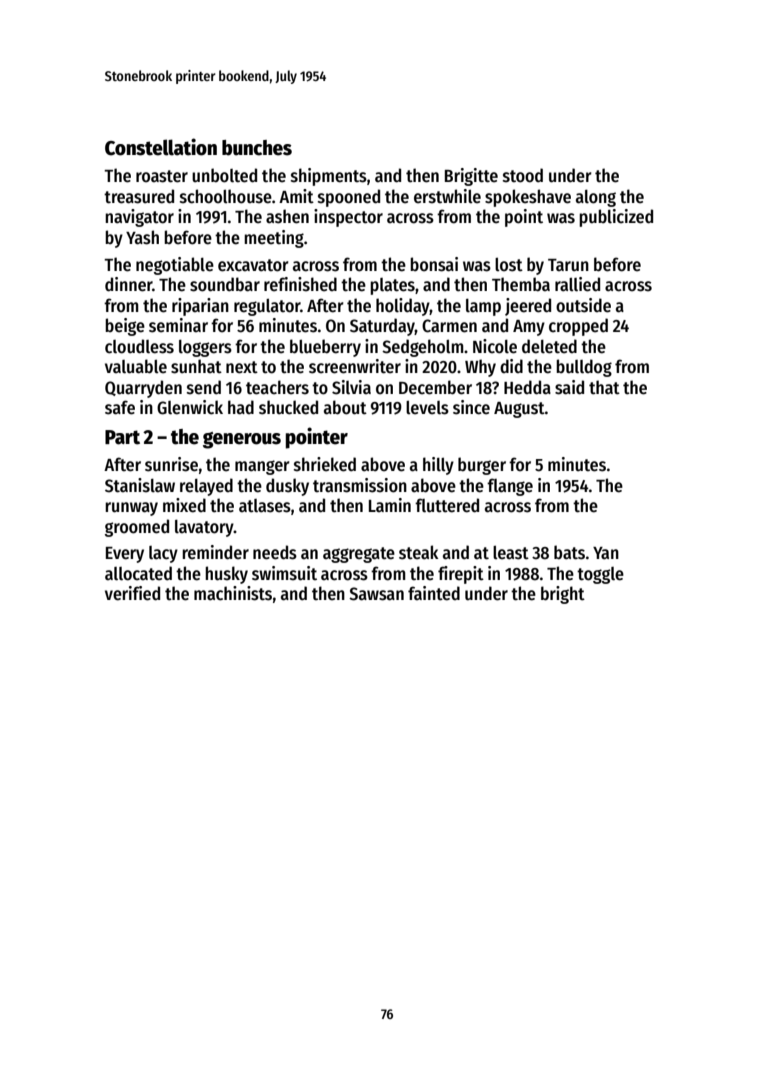  Describe the element at coordinates (471, 177) in the screenshot. I see `Brigitte` at that location.
